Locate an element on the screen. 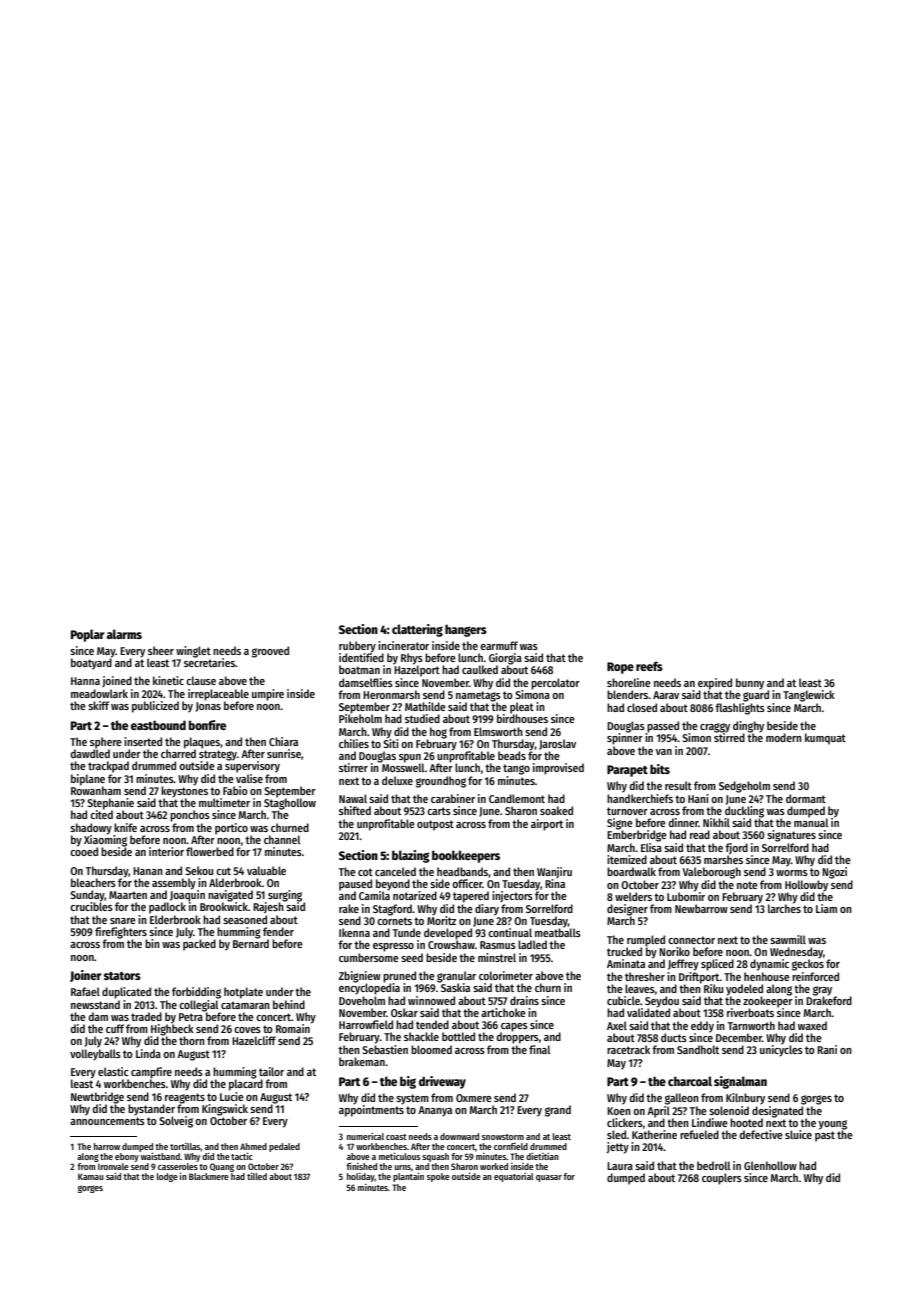 The height and width of the screenshot is (1308, 924). system is located at coordinates (412, 1099).
